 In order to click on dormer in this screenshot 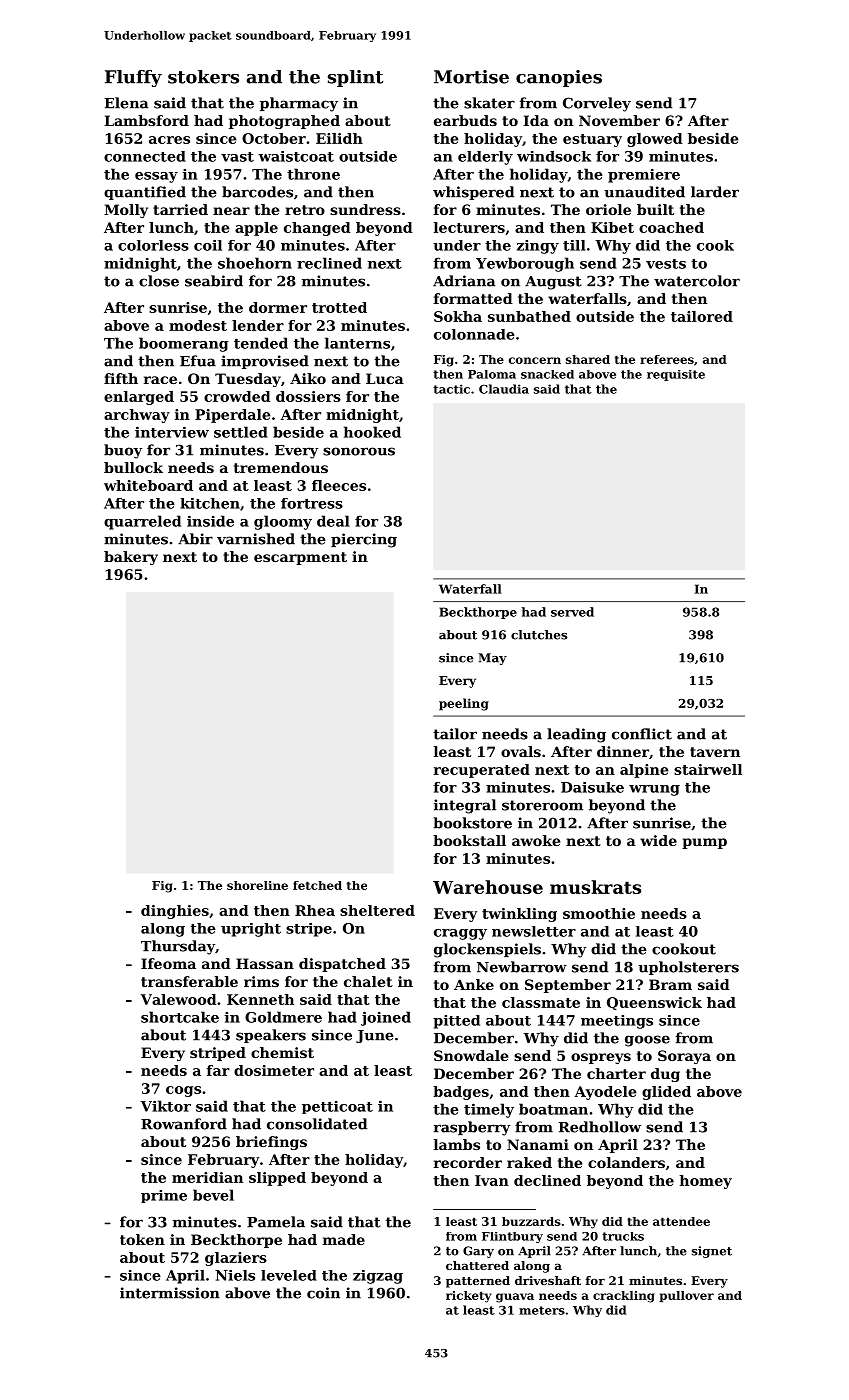, I will do `click(278, 307)`.
